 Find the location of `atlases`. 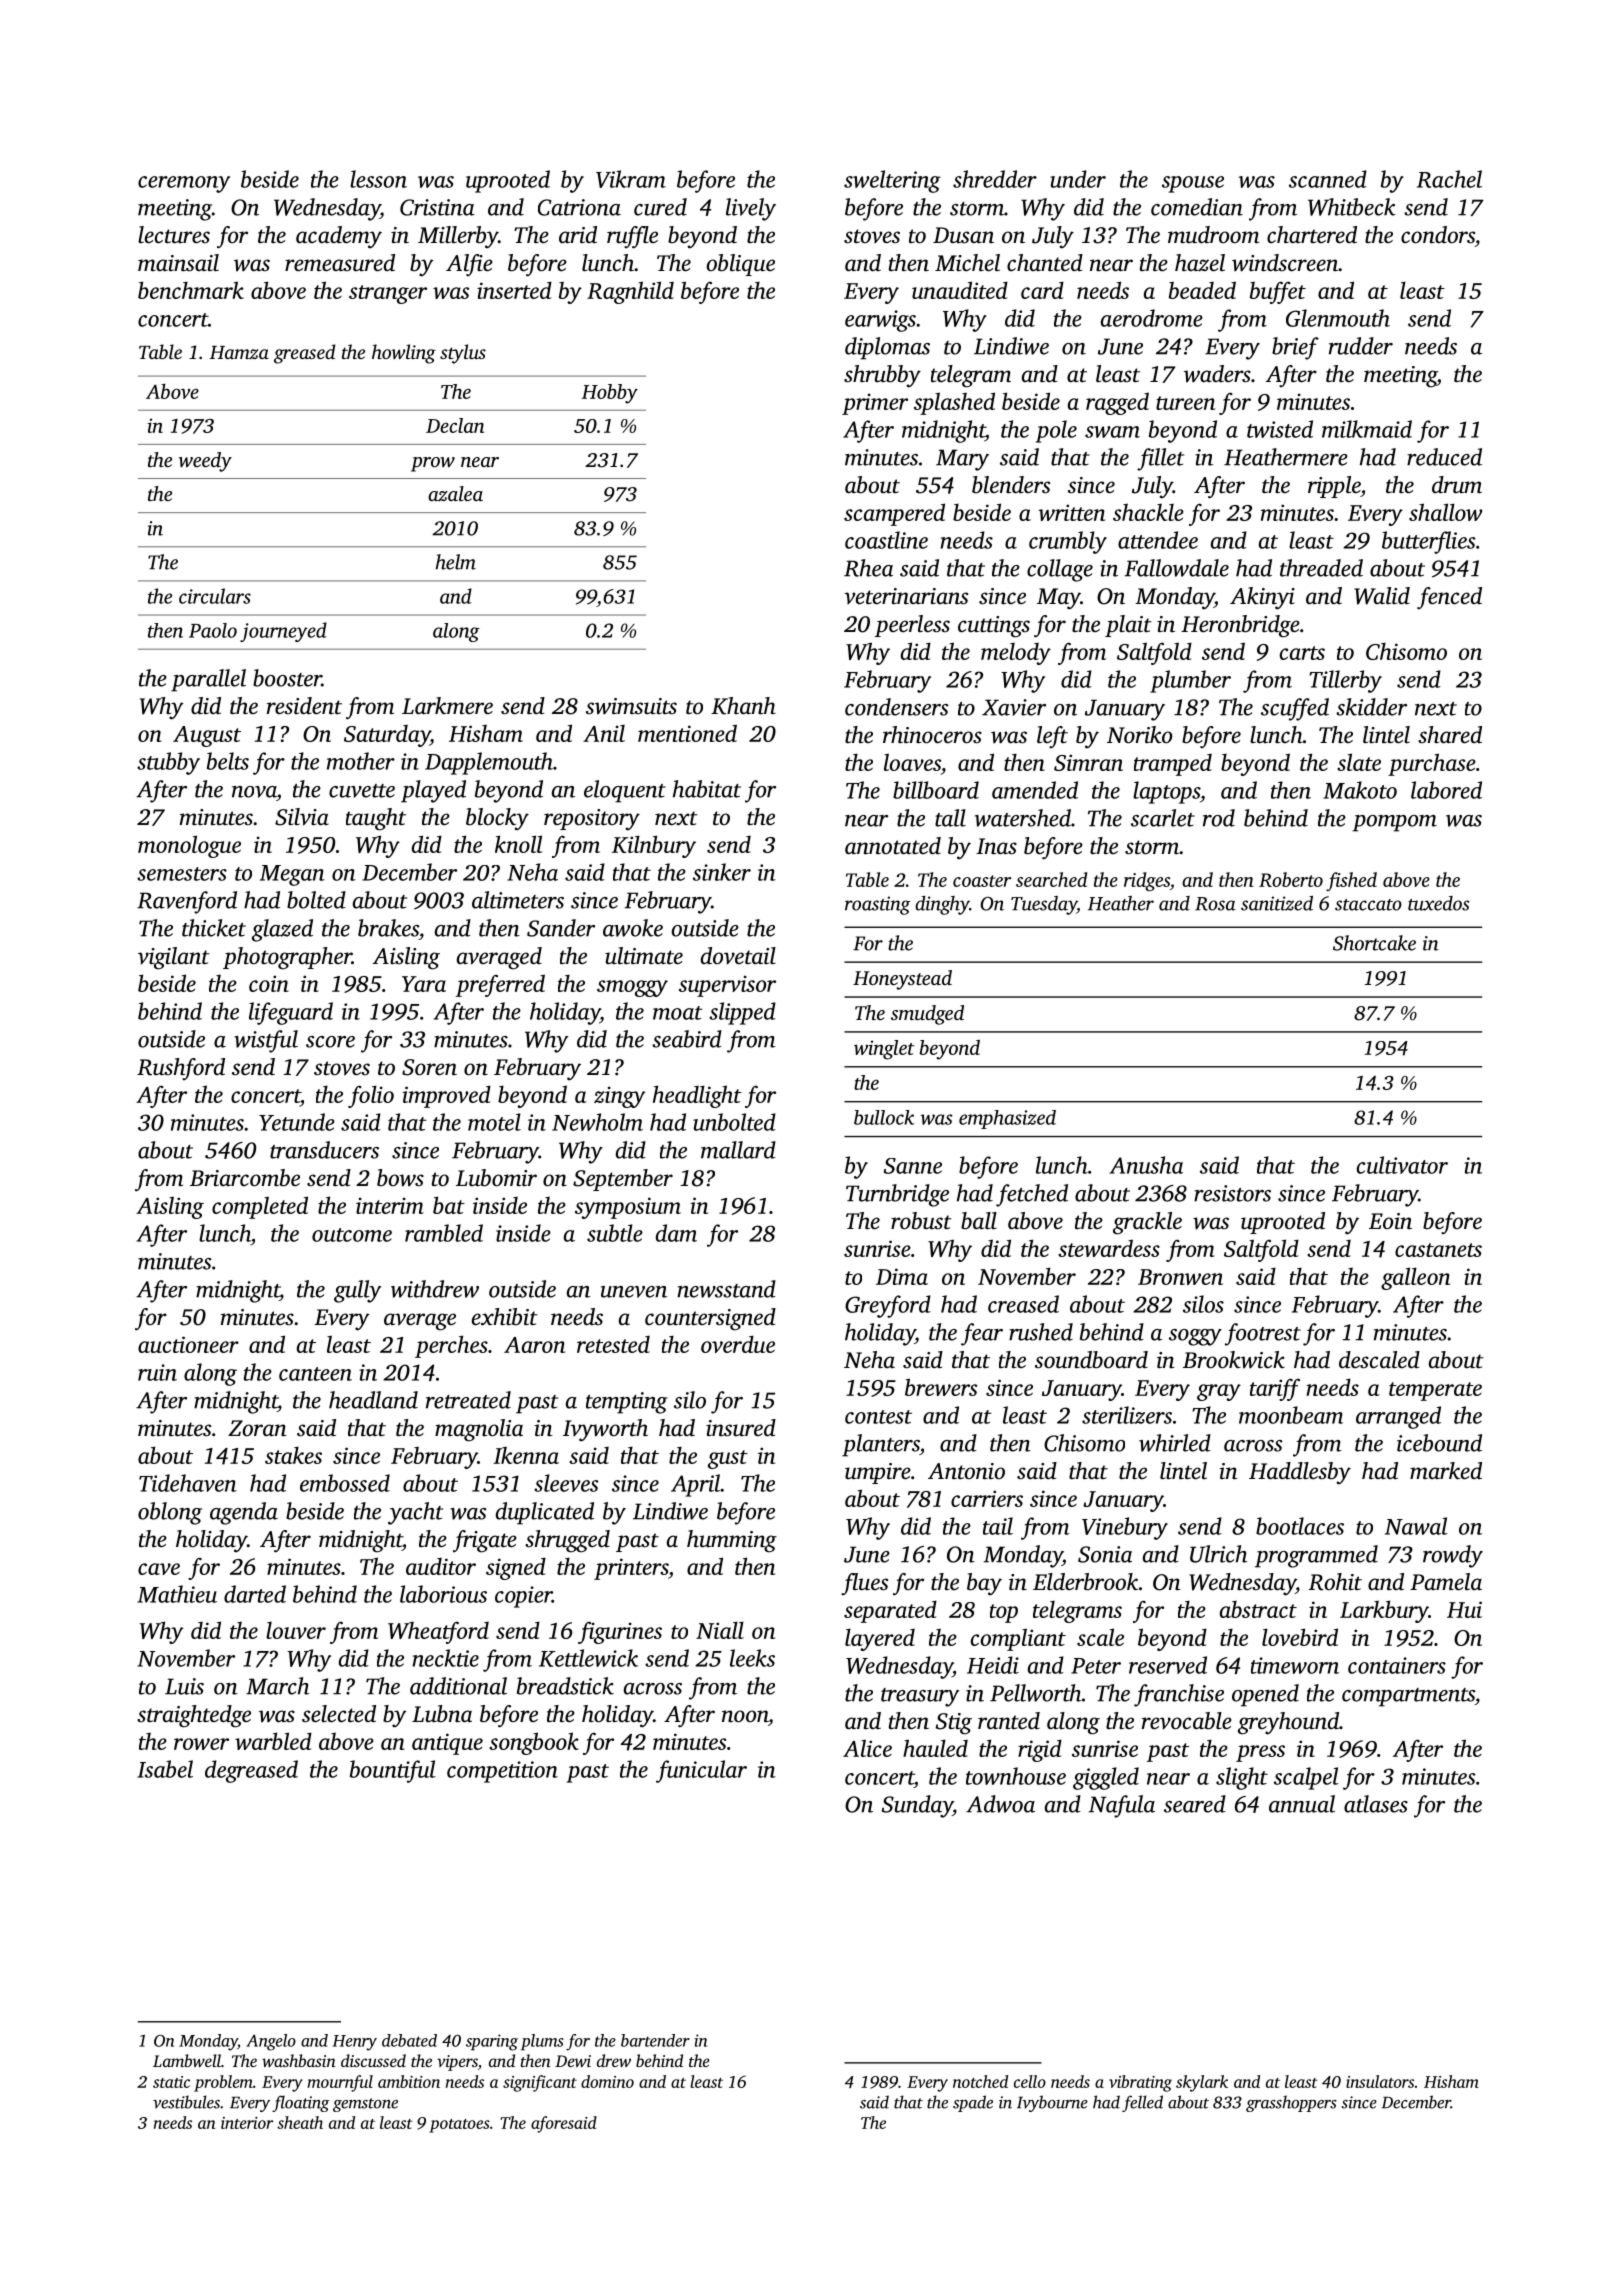

atlases is located at coordinates (1376, 1804).
